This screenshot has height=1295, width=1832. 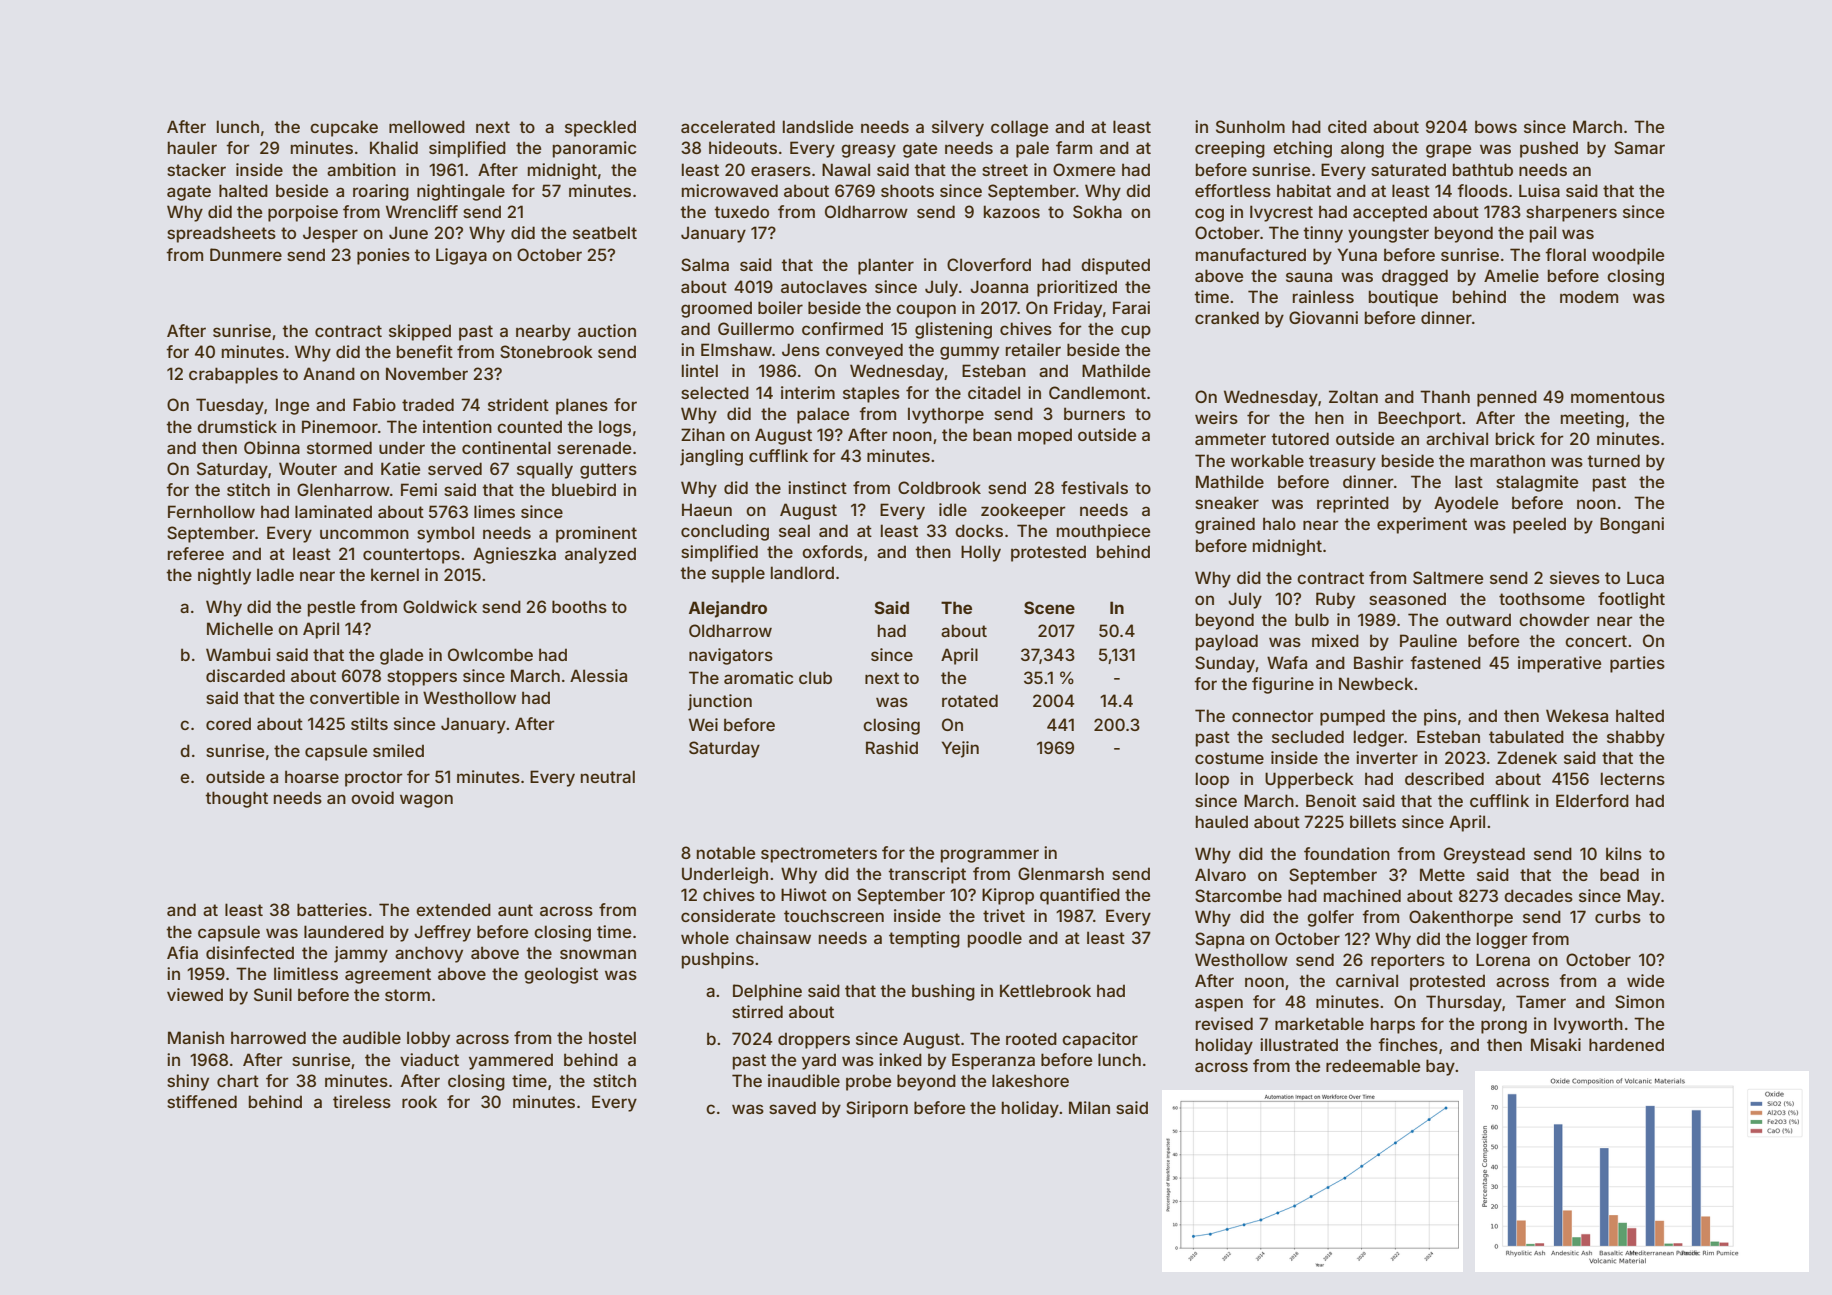 What do you see at coordinates (344, 128) in the screenshot?
I see `cupcake` at bounding box center [344, 128].
